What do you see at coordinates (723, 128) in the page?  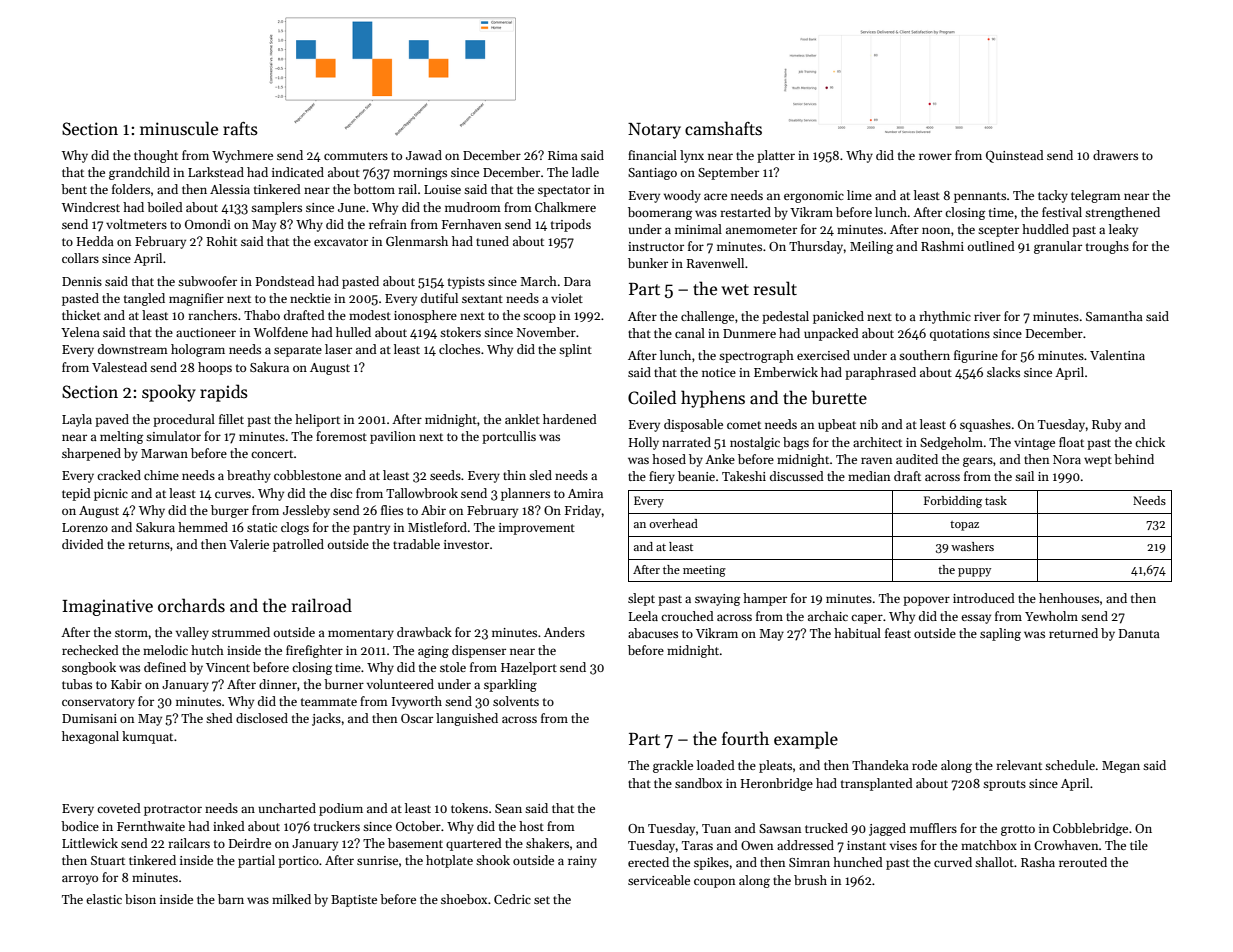 I see `camshafts` at bounding box center [723, 128].
